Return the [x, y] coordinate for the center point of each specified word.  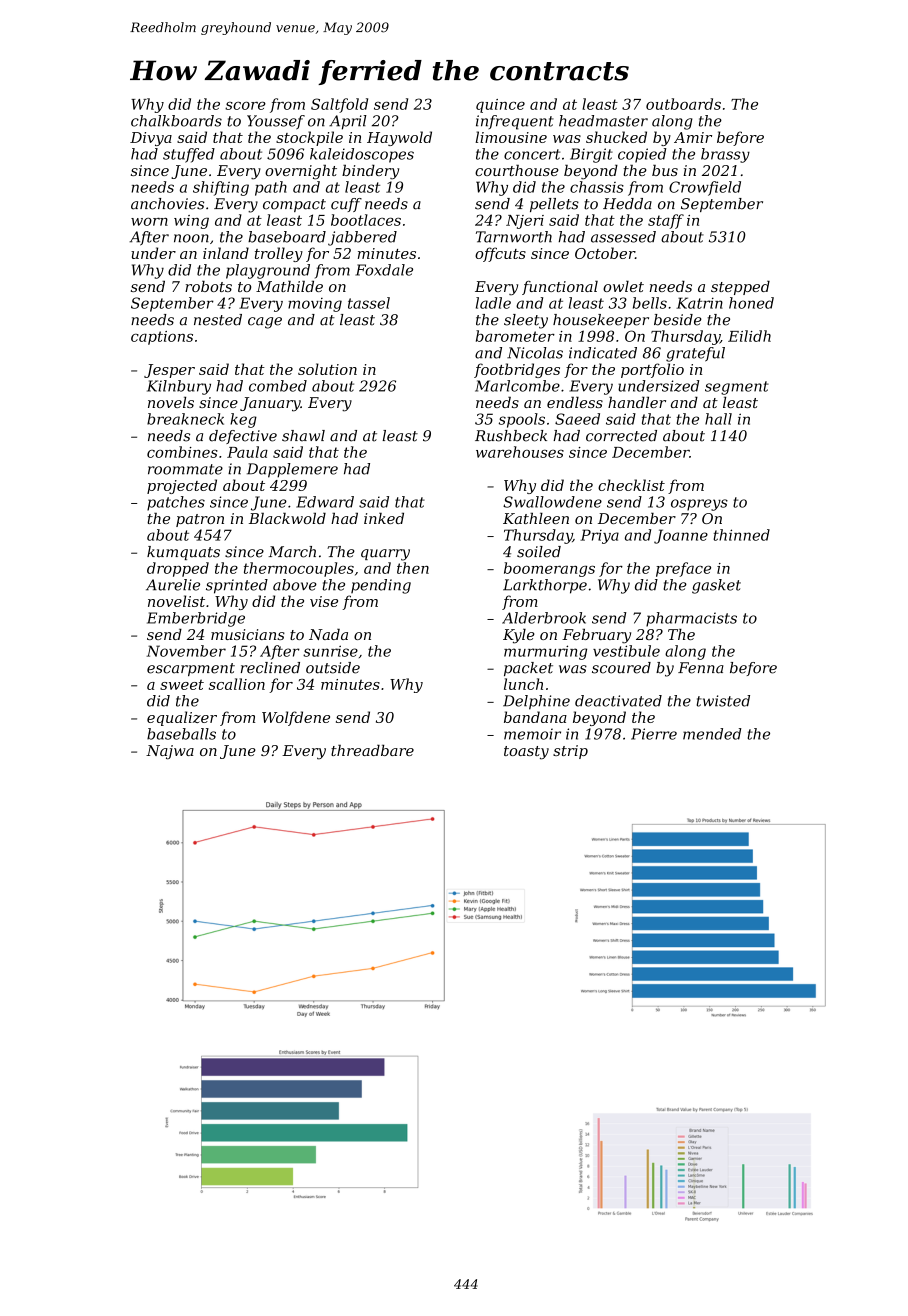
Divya [151, 139]
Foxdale [384, 270]
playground [268, 271]
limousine [511, 137]
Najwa [170, 752]
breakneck [185, 419]
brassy [725, 155]
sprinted [237, 586]
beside [678, 320]
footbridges [517, 370]
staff [666, 221]
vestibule [626, 651]
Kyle [519, 636]
